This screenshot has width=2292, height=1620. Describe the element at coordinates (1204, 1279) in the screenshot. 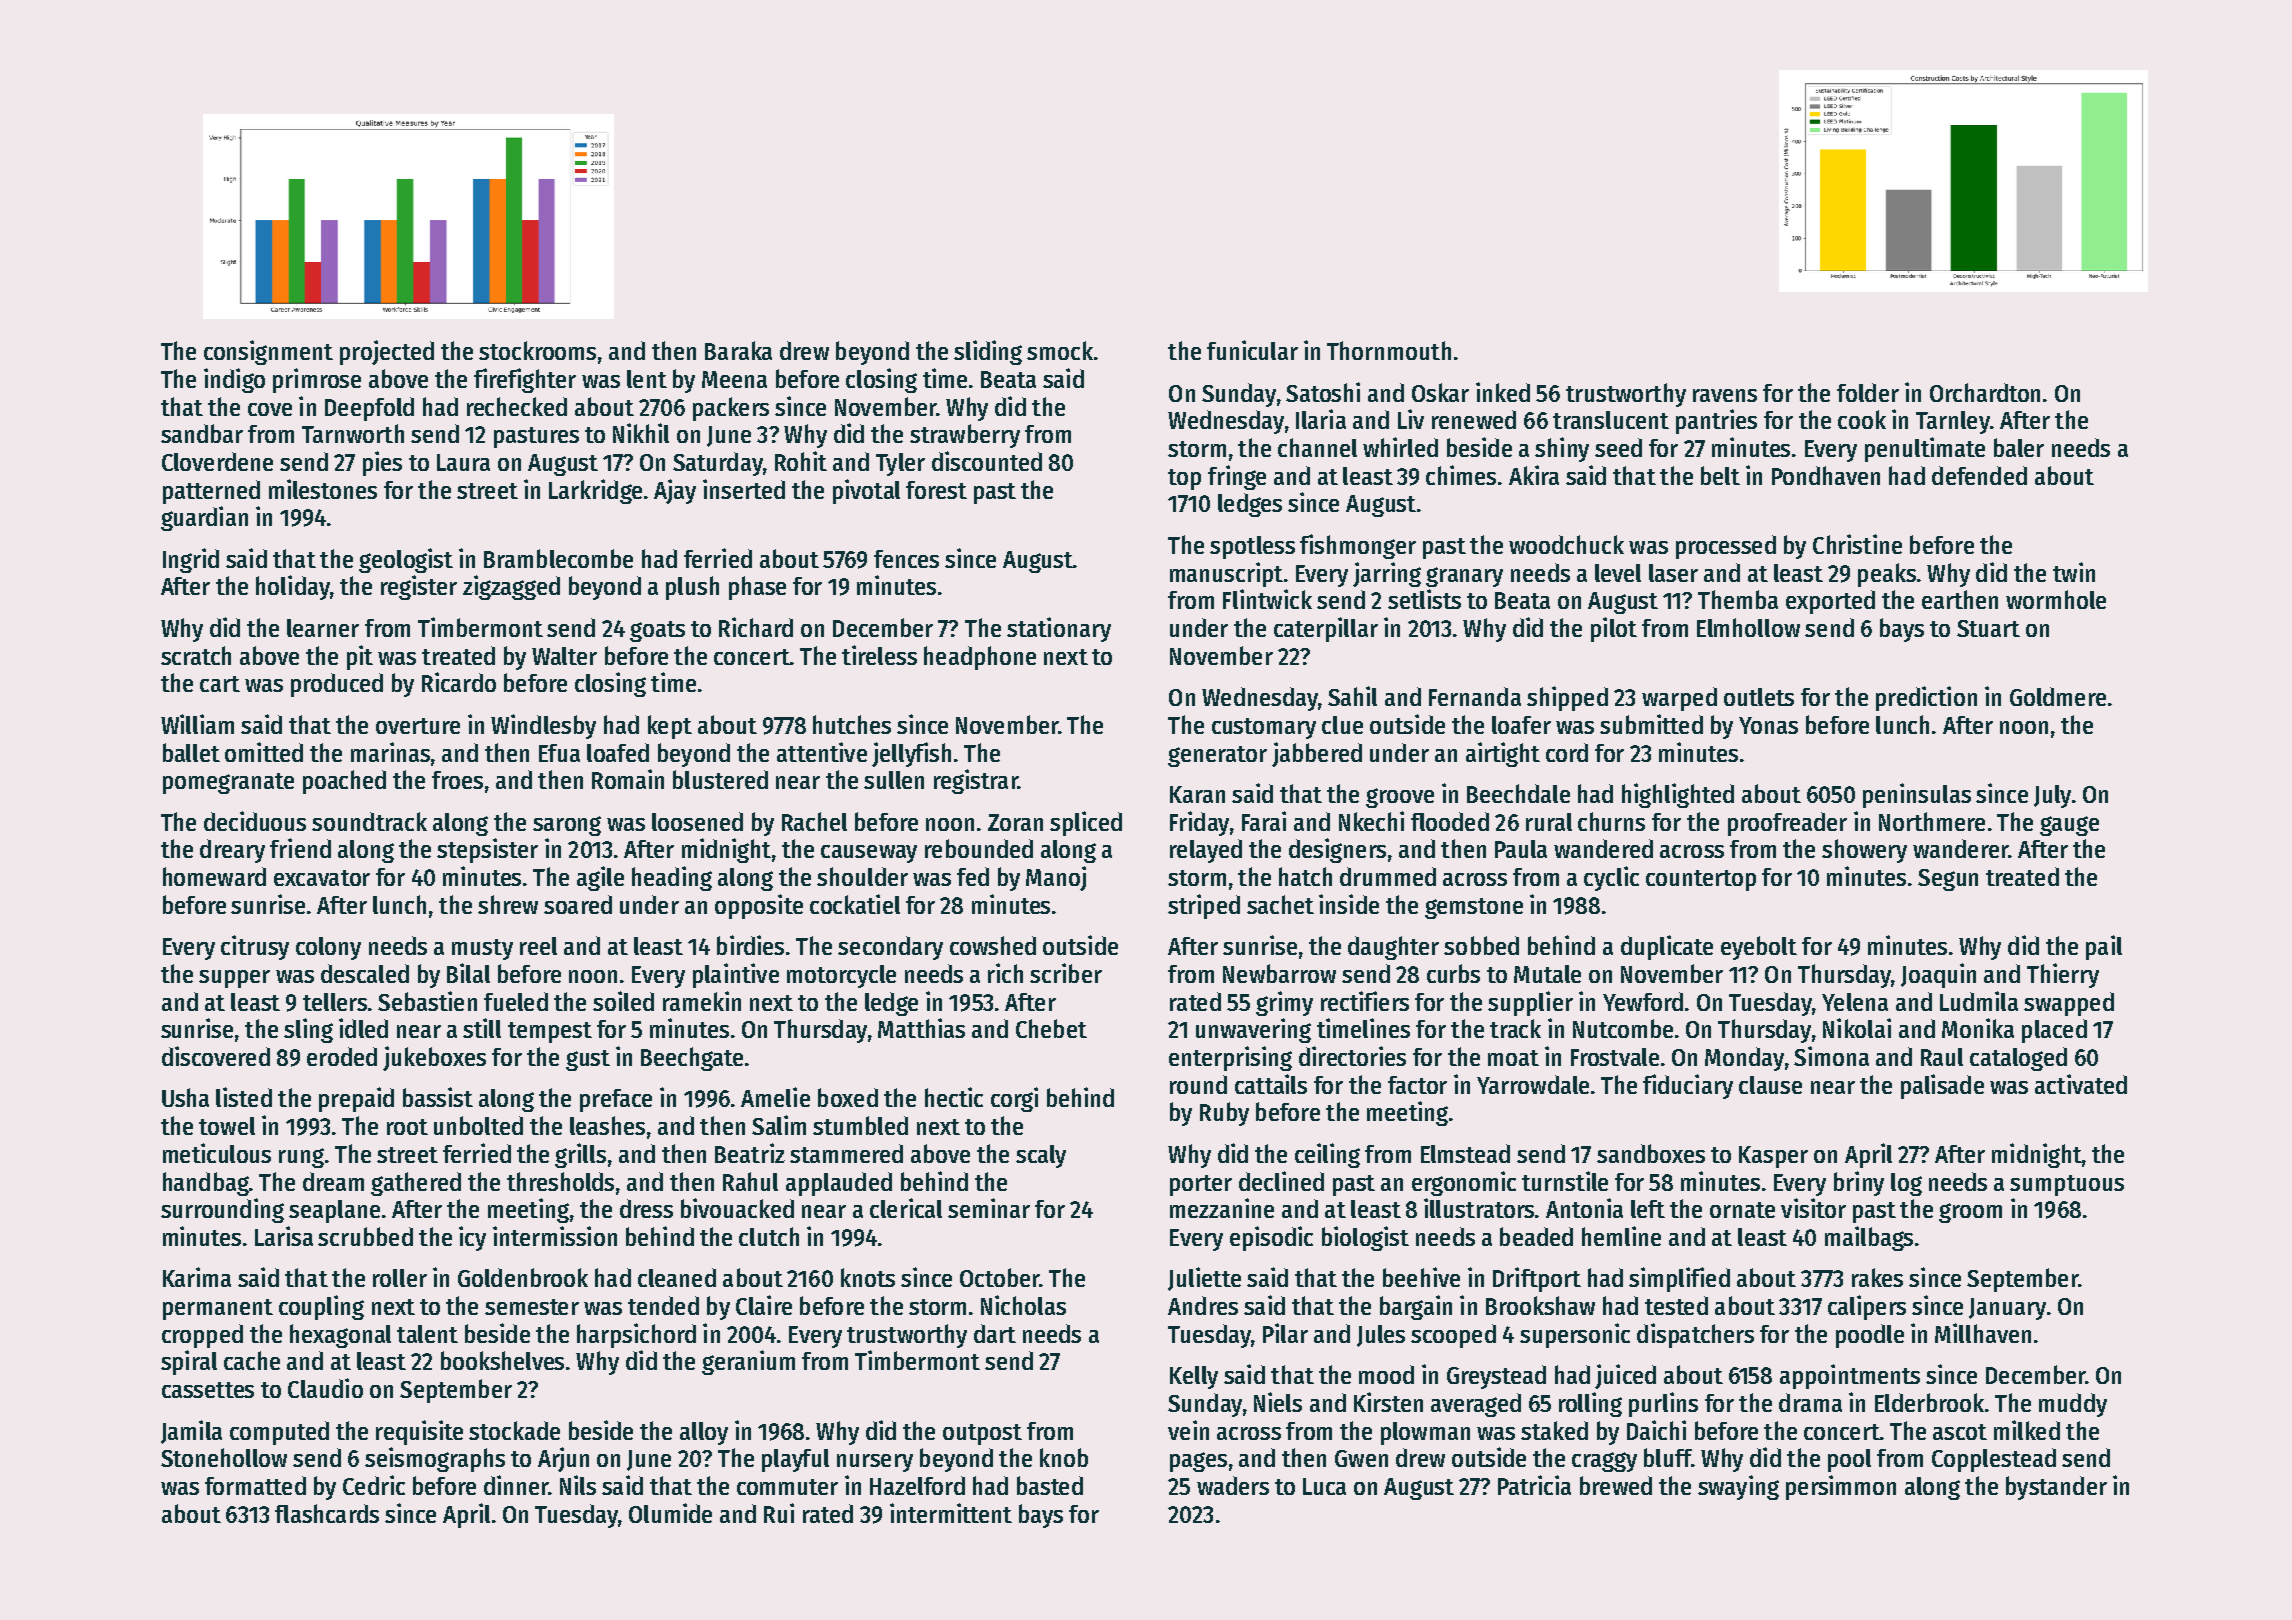

I see `Juliette` at that location.
